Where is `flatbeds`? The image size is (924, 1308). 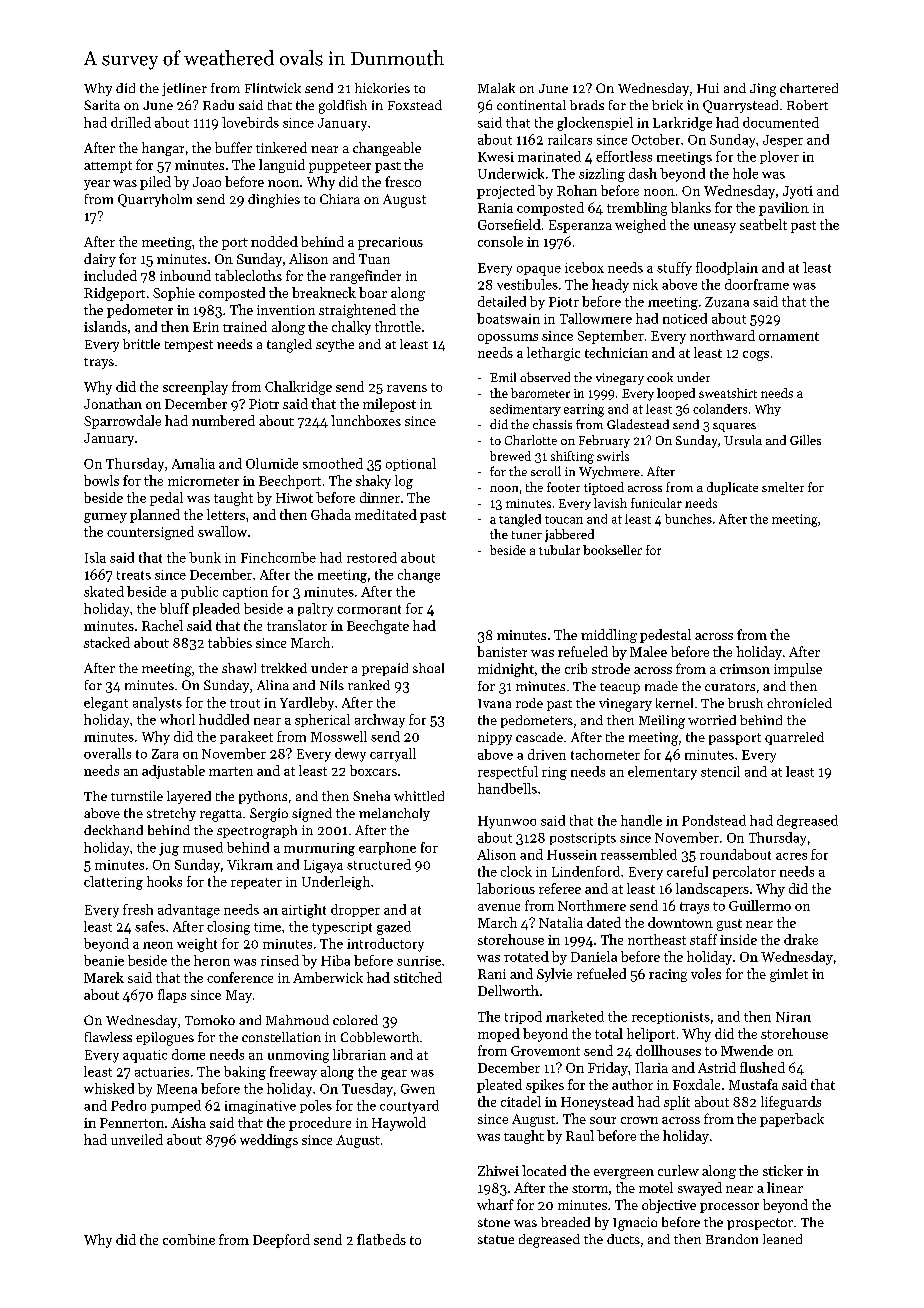
flatbeds is located at coordinates (381, 1239).
